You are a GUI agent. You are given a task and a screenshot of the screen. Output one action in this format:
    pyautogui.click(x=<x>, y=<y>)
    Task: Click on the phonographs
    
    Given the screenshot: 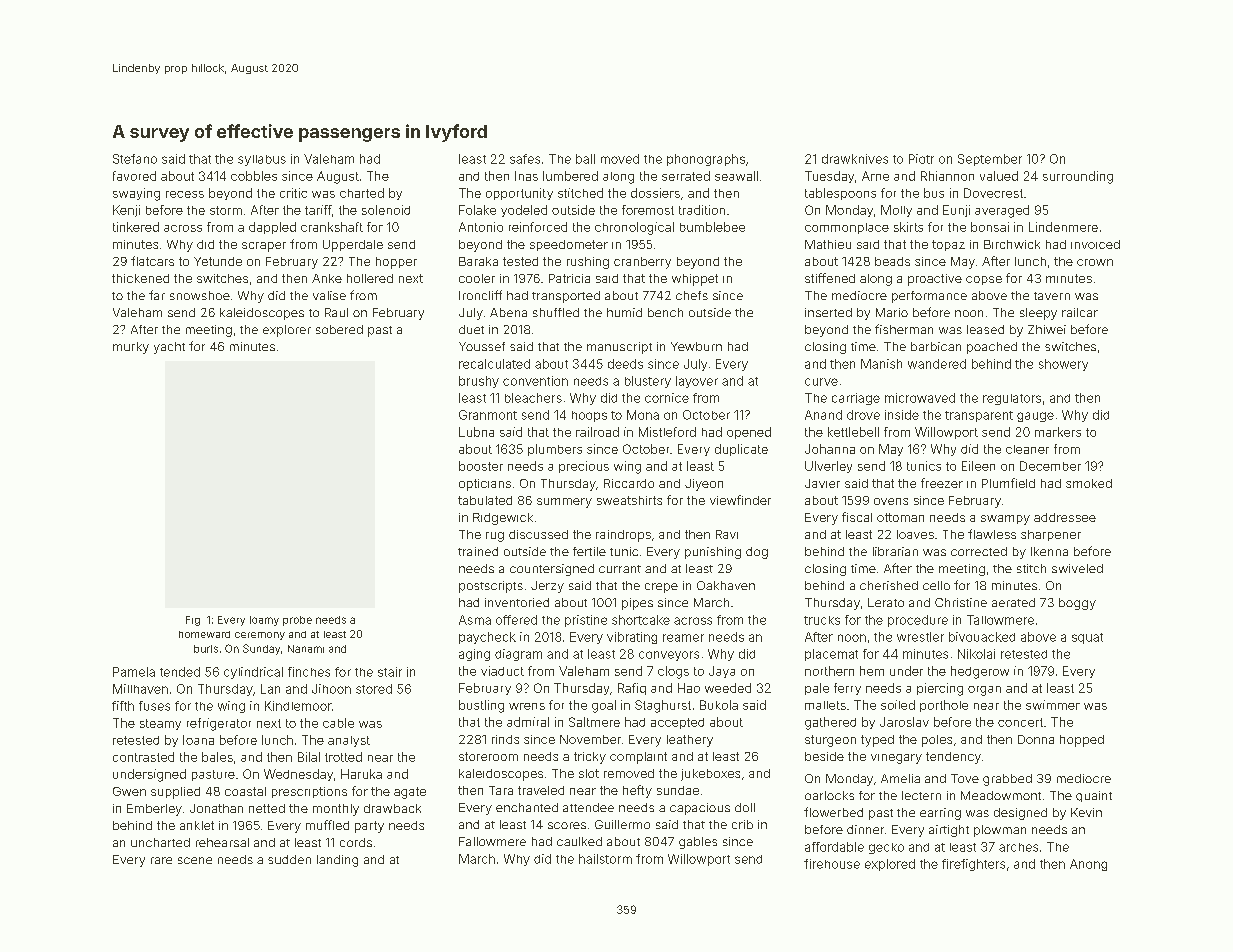 What is the action you would take?
    pyautogui.click(x=706, y=160)
